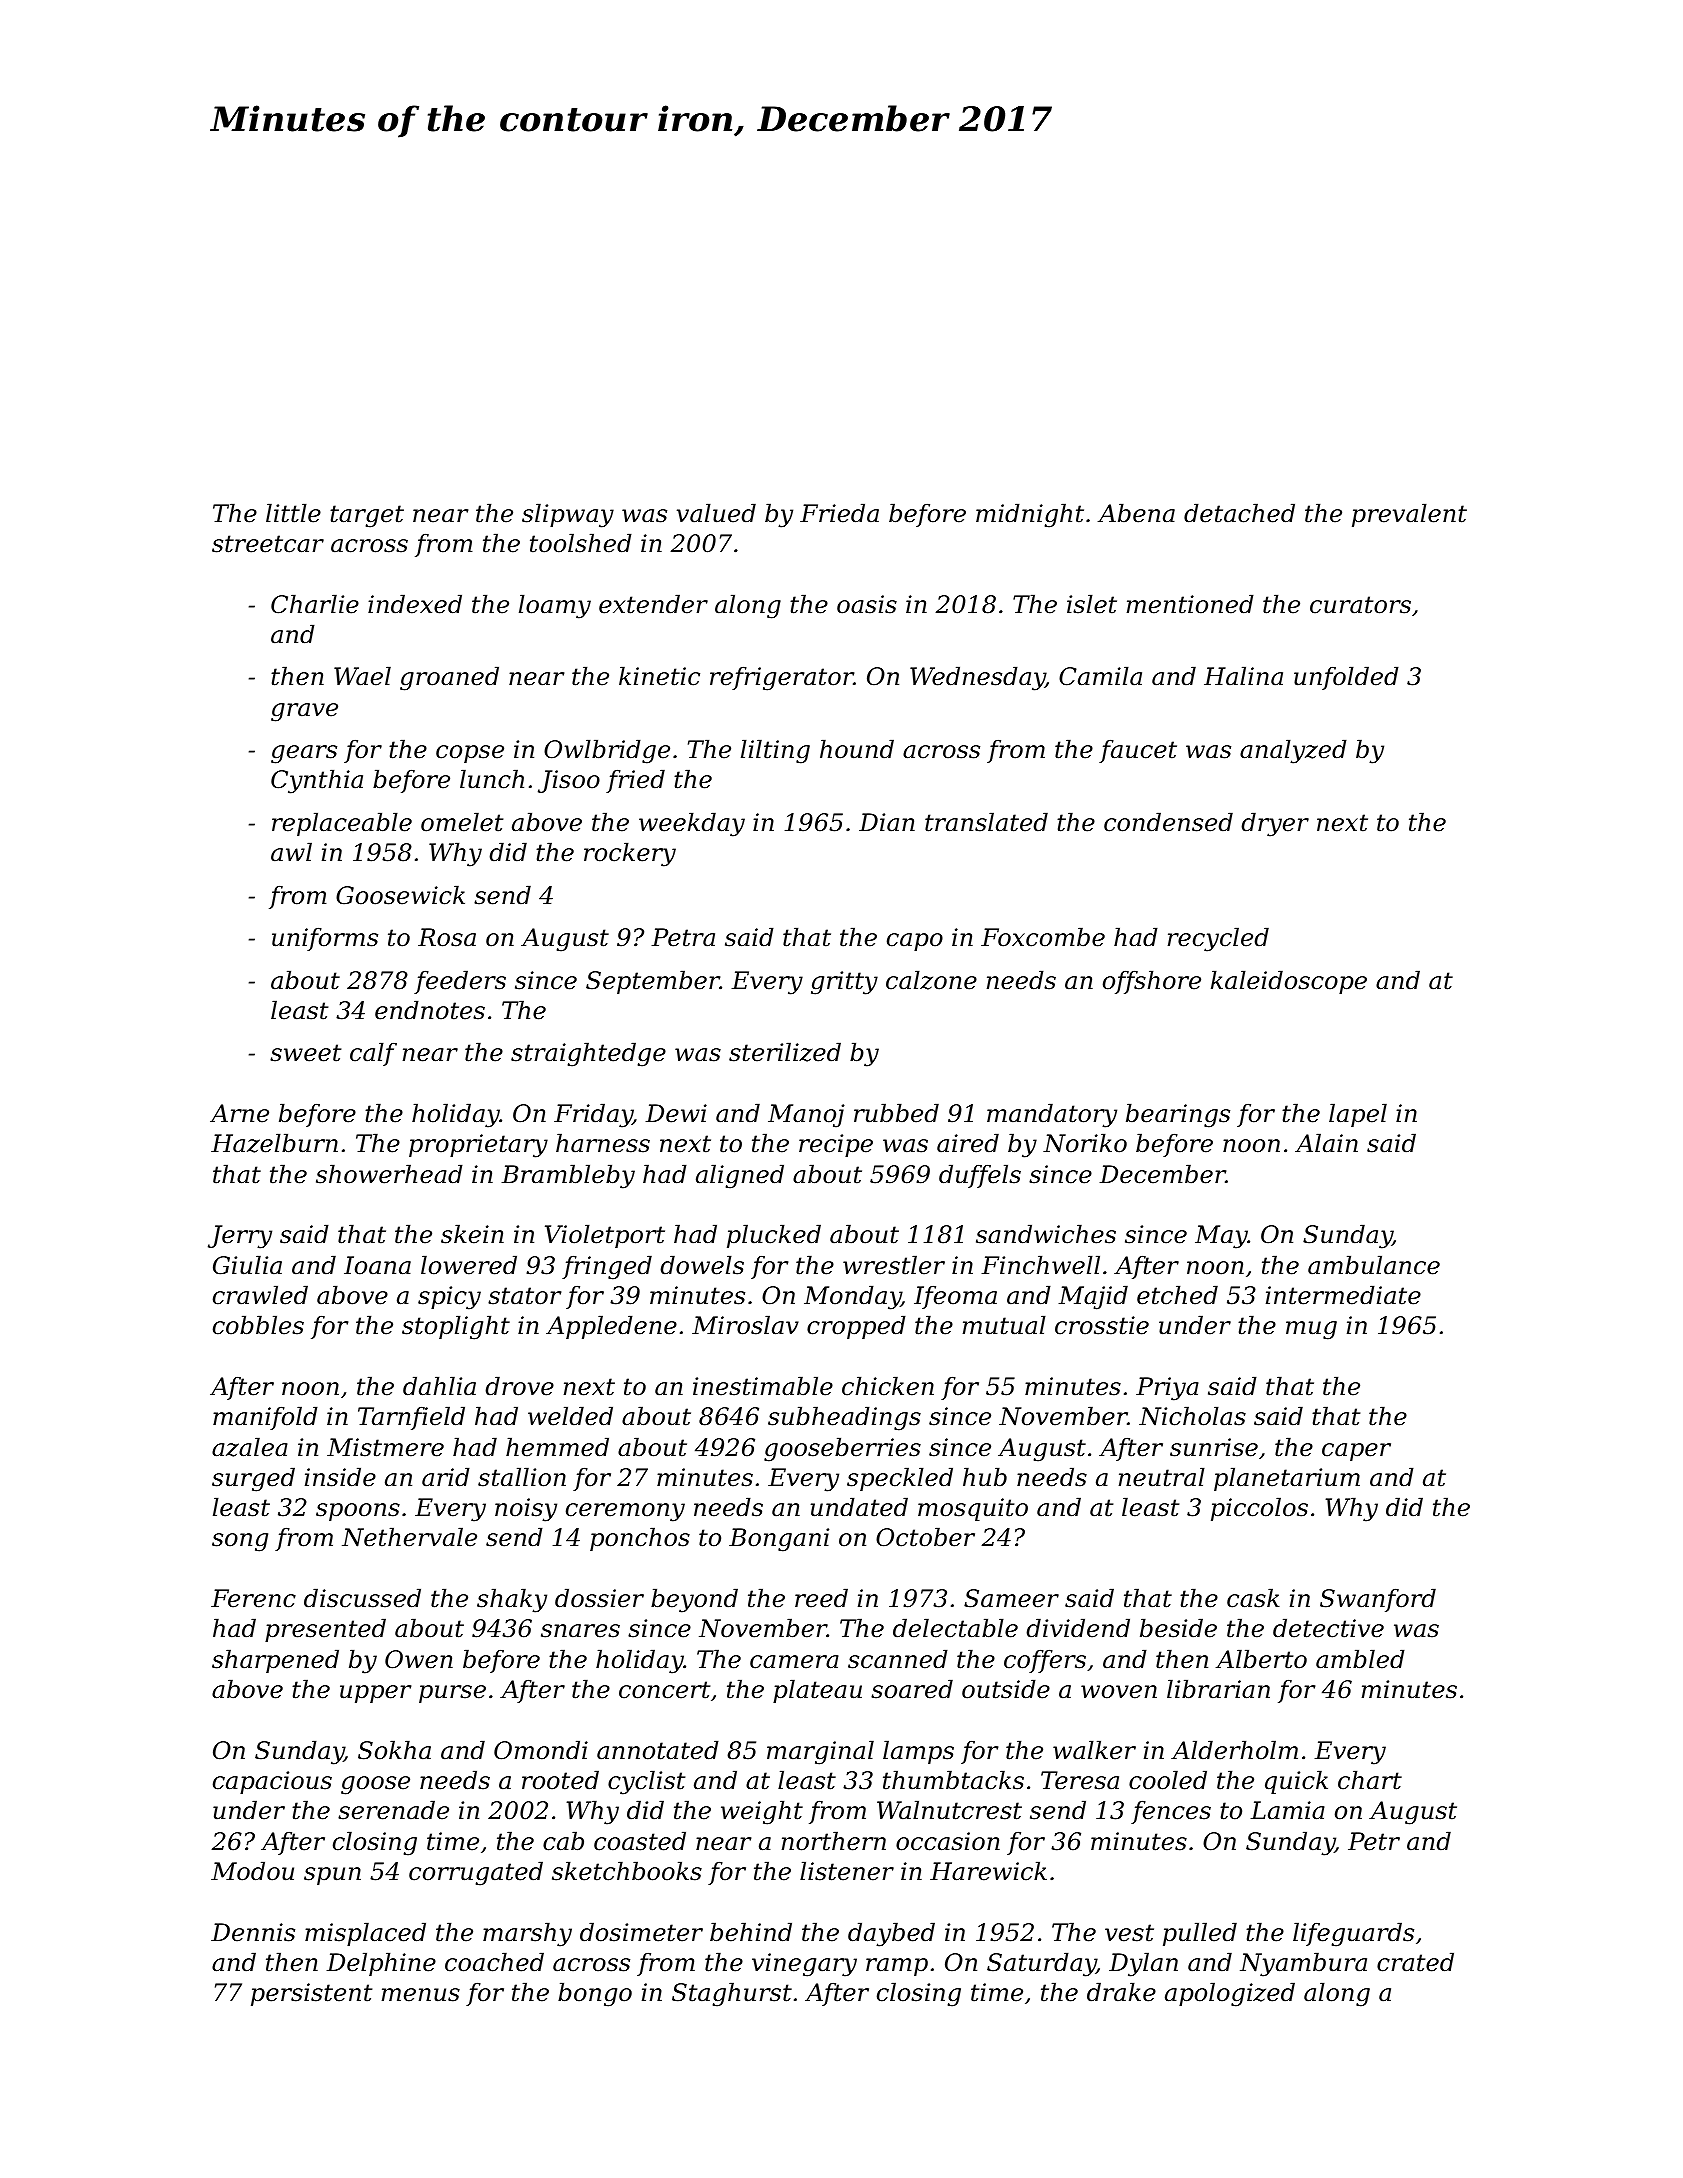 The image size is (1683, 2178). What do you see at coordinates (293, 513) in the page?
I see `little` at bounding box center [293, 513].
